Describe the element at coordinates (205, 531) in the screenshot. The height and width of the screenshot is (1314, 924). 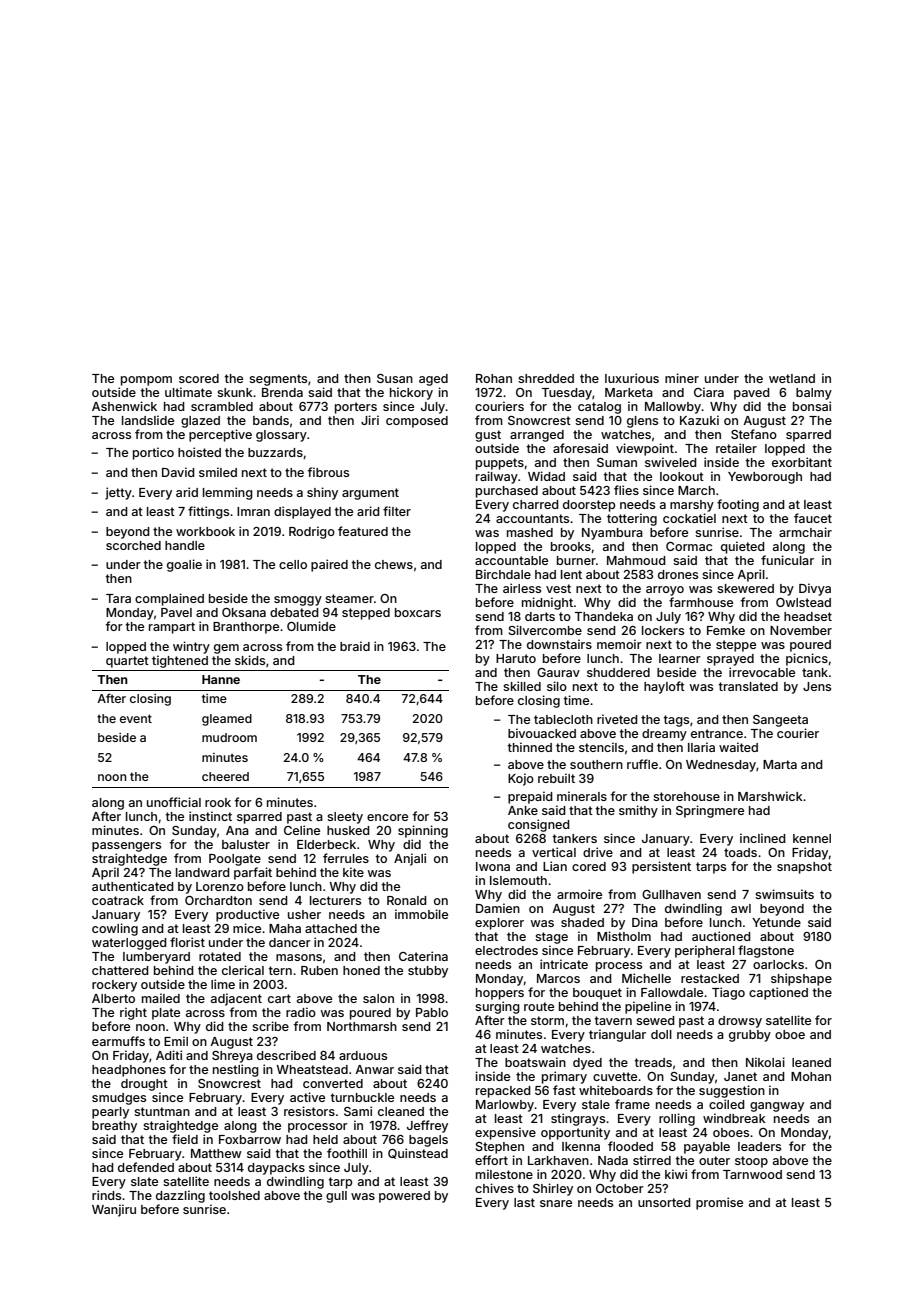
I see `workbook` at that location.
